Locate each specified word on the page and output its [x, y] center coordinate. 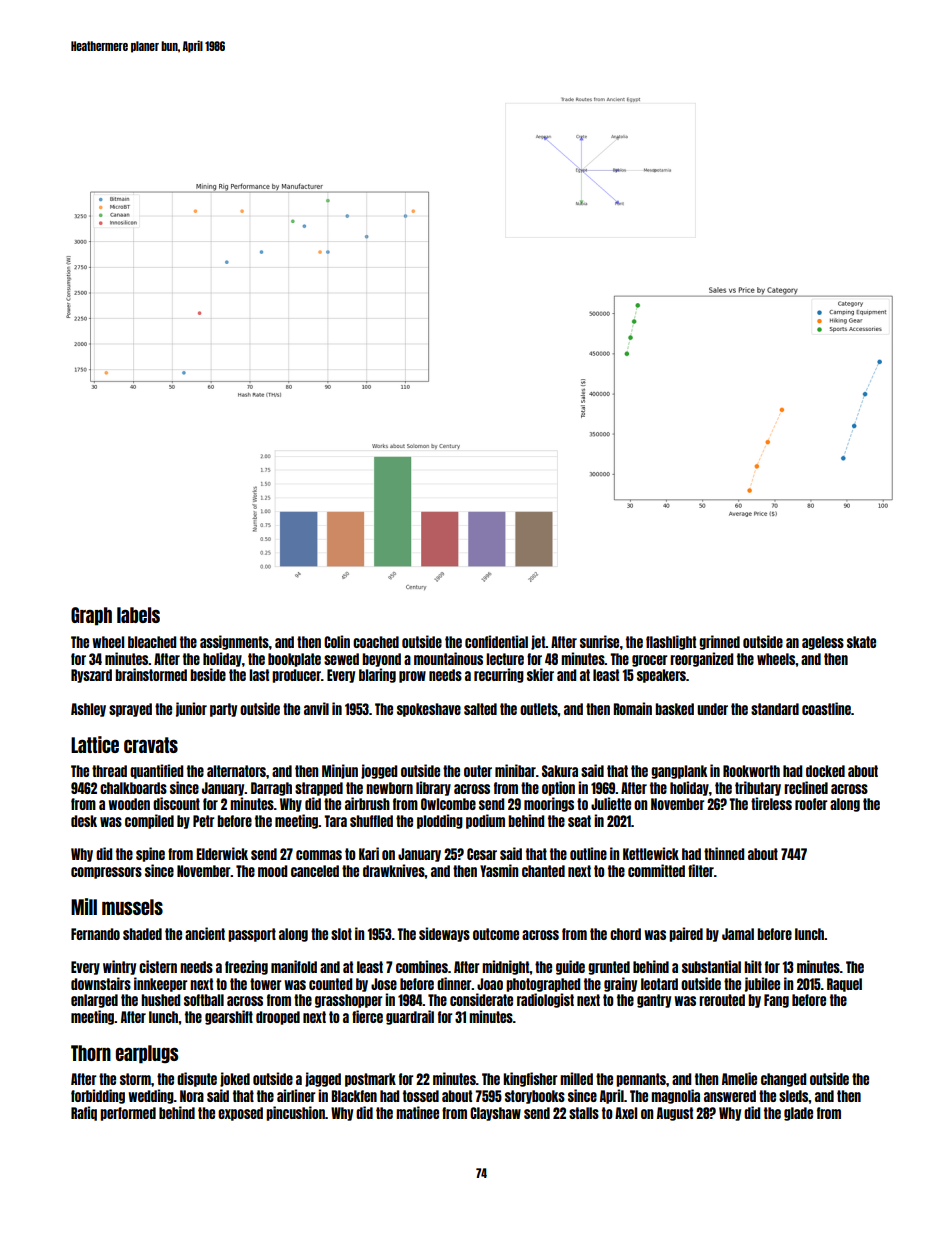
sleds [794, 1096]
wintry [119, 967]
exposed [240, 1114]
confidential [496, 641]
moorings [549, 804]
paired [686, 934]
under [712, 709]
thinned [724, 853]
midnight [505, 967]
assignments [234, 642]
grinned [719, 642]
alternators [236, 771]
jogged [379, 771]
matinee [417, 1112]
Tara [335, 821]
